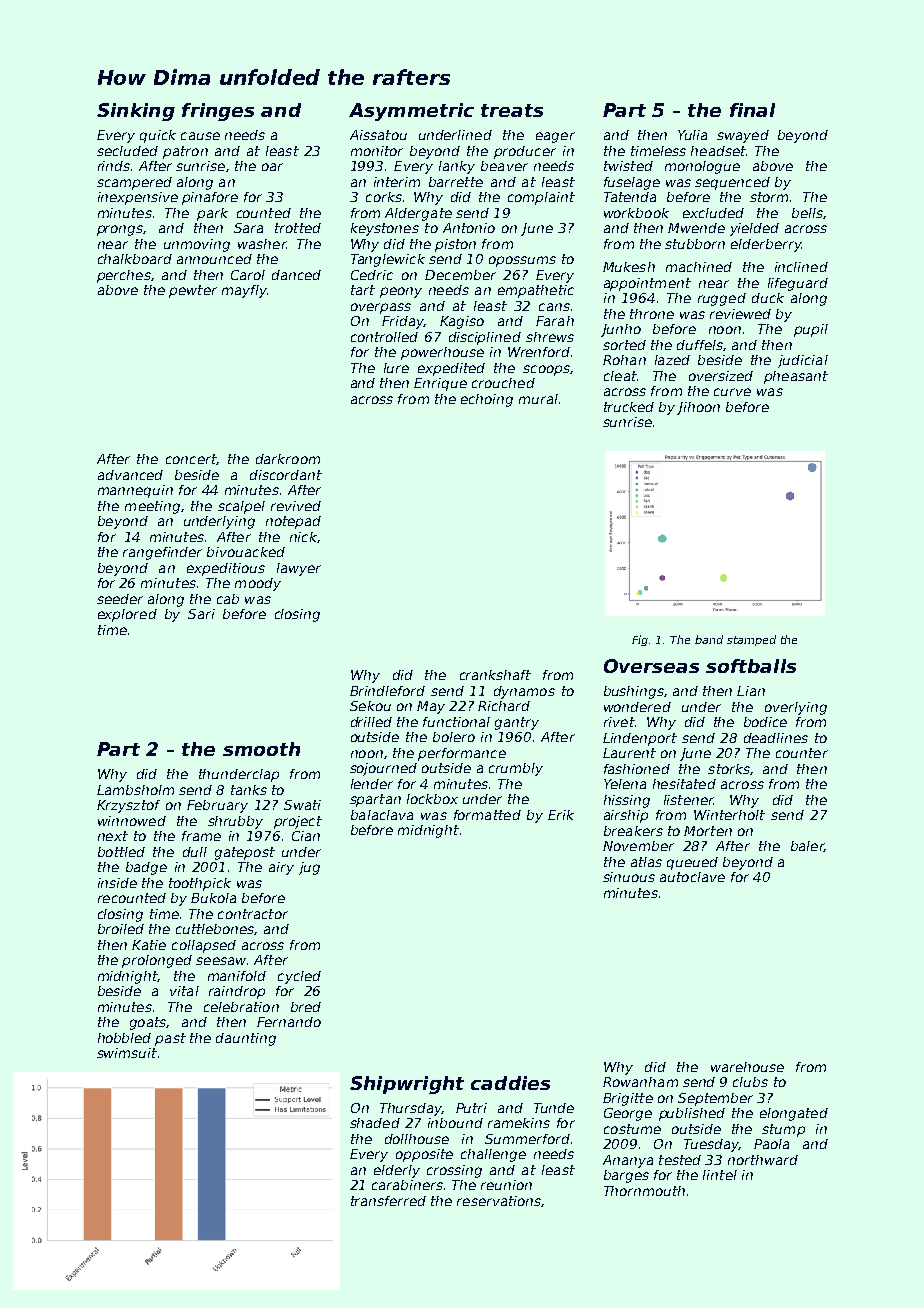  What do you see at coordinates (802, 753) in the page?
I see `counter` at bounding box center [802, 753].
